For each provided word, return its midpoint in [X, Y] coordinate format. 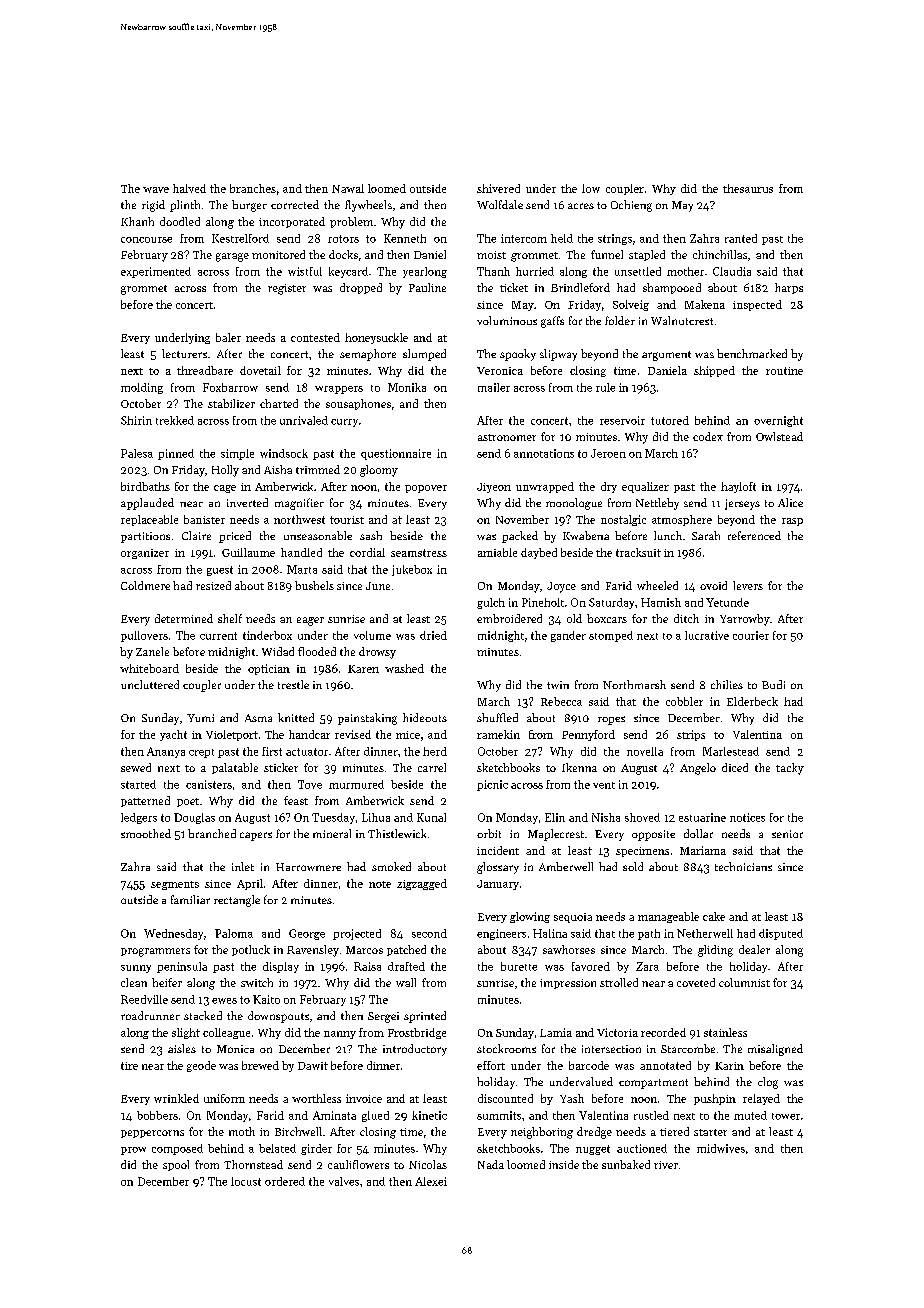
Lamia [556, 1032]
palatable [235, 768]
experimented [156, 272]
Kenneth [405, 238]
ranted [741, 238]
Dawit [313, 1066]
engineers [501, 934]
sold [633, 866]
